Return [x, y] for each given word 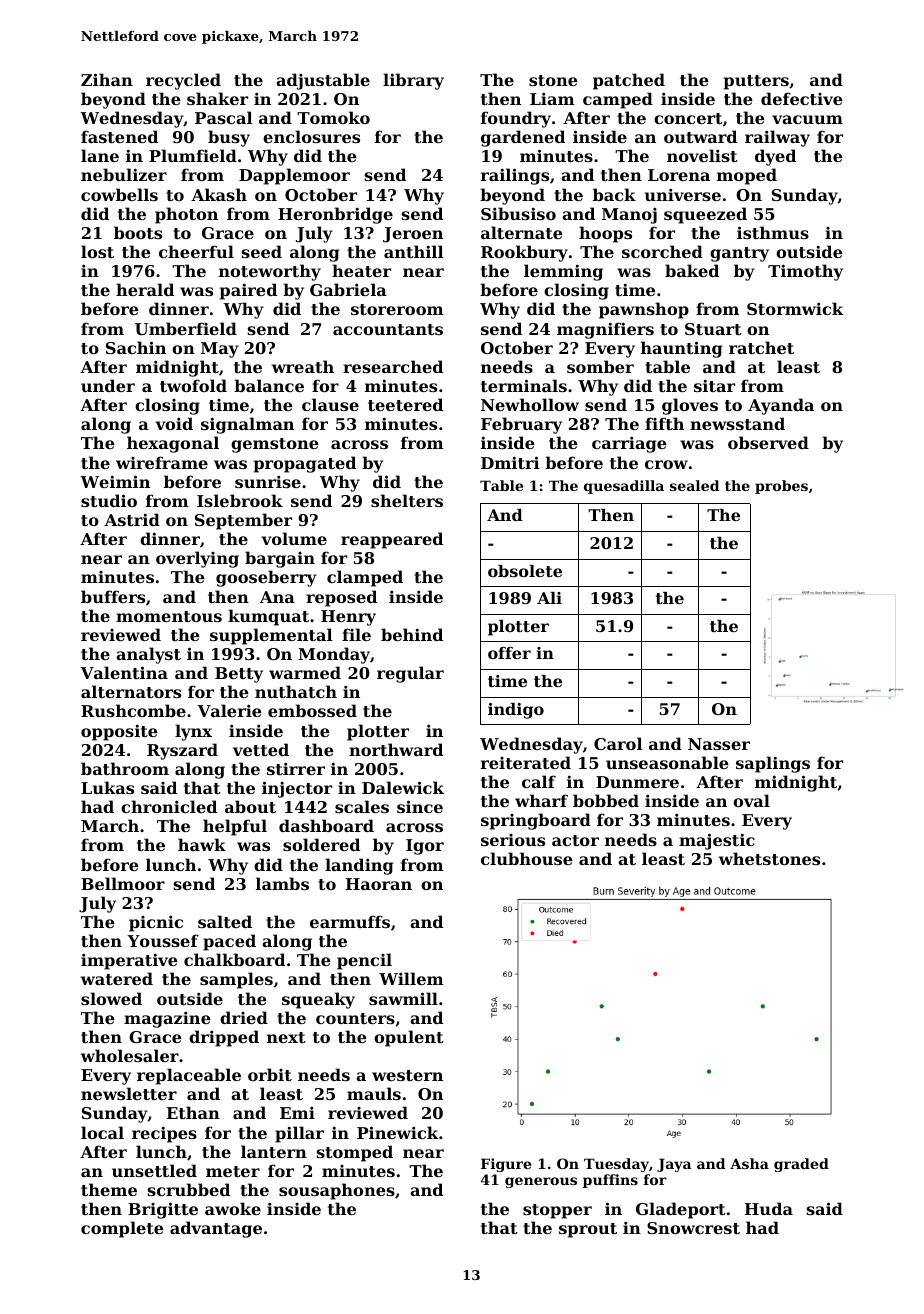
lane [100, 155]
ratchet [761, 347]
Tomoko [333, 117]
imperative [129, 961]
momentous [169, 616]
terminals [524, 385]
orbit [270, 1074]
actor [575, 840]
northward [396, 749]
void [174, 423]
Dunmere [637, 782]
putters [756, 82]
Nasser [719, 744]
